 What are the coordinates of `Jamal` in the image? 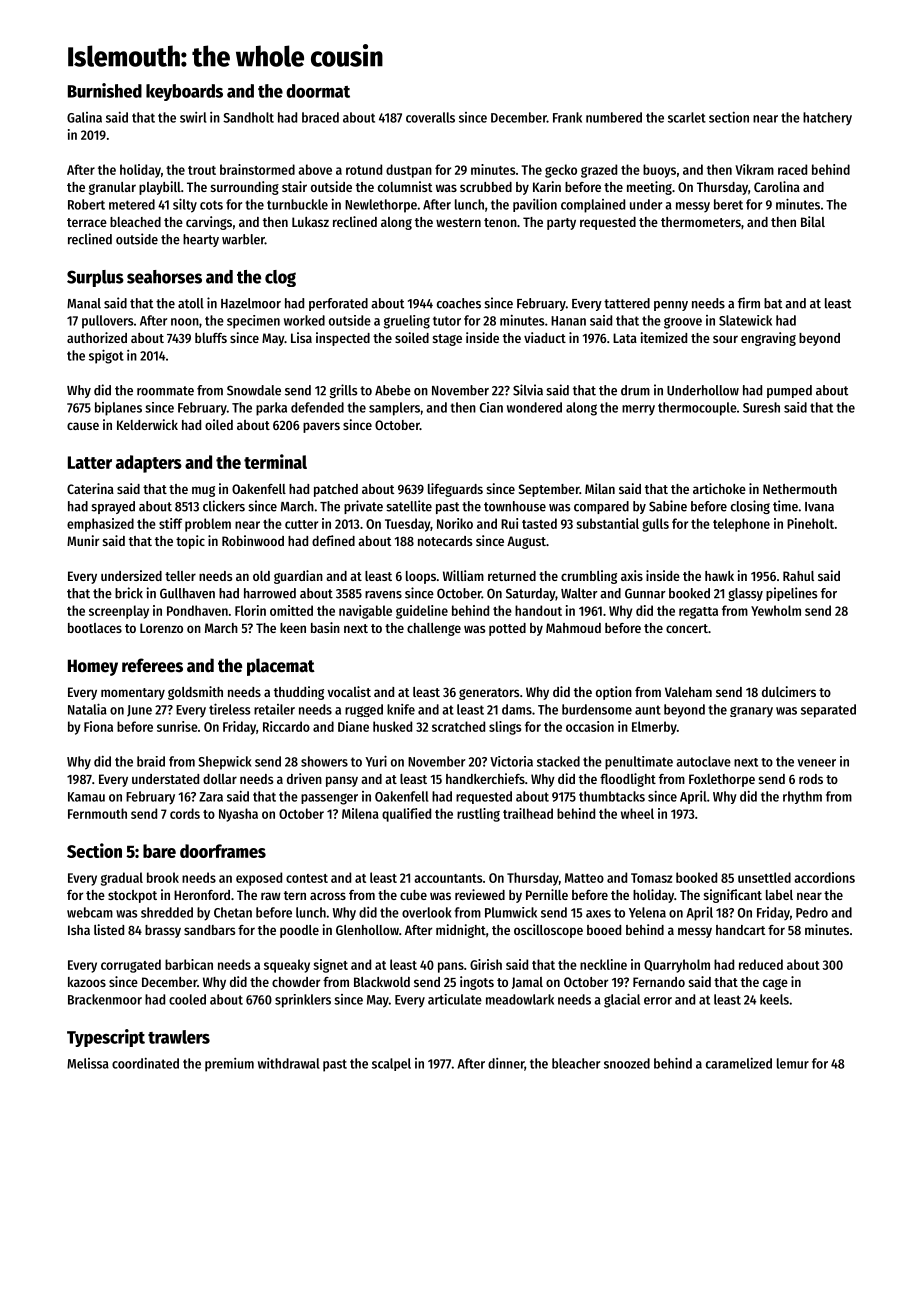 It's located at (527, 983).
